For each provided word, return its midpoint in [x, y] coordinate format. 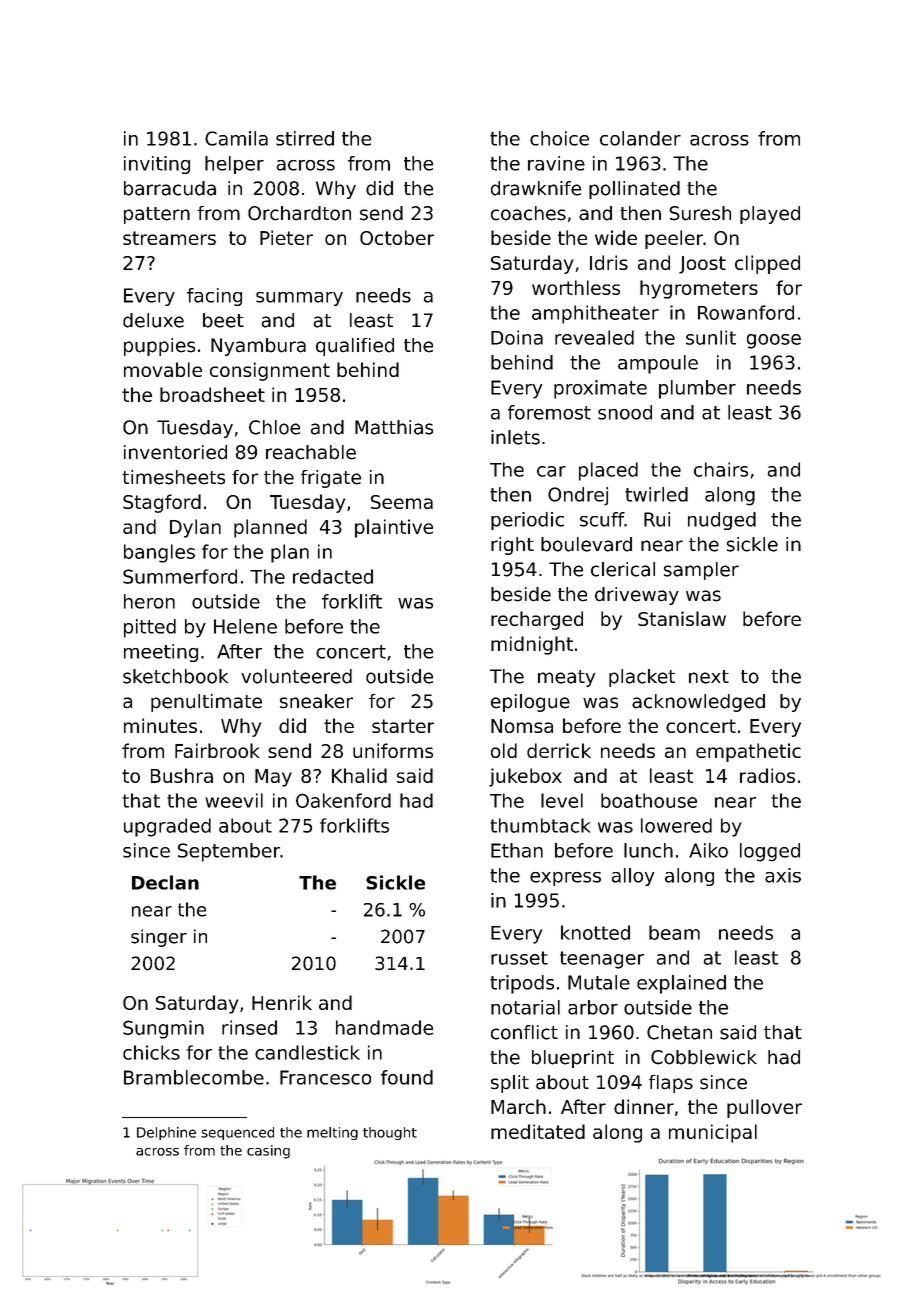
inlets [515, 437]
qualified [355, 347]
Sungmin [163, 1029]
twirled [656, 494]
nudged [722, 521]
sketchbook [175, 676]
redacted [333, 576]
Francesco [325, 1077]
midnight [532, 645]
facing [214, 297]
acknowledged [698, 703]
